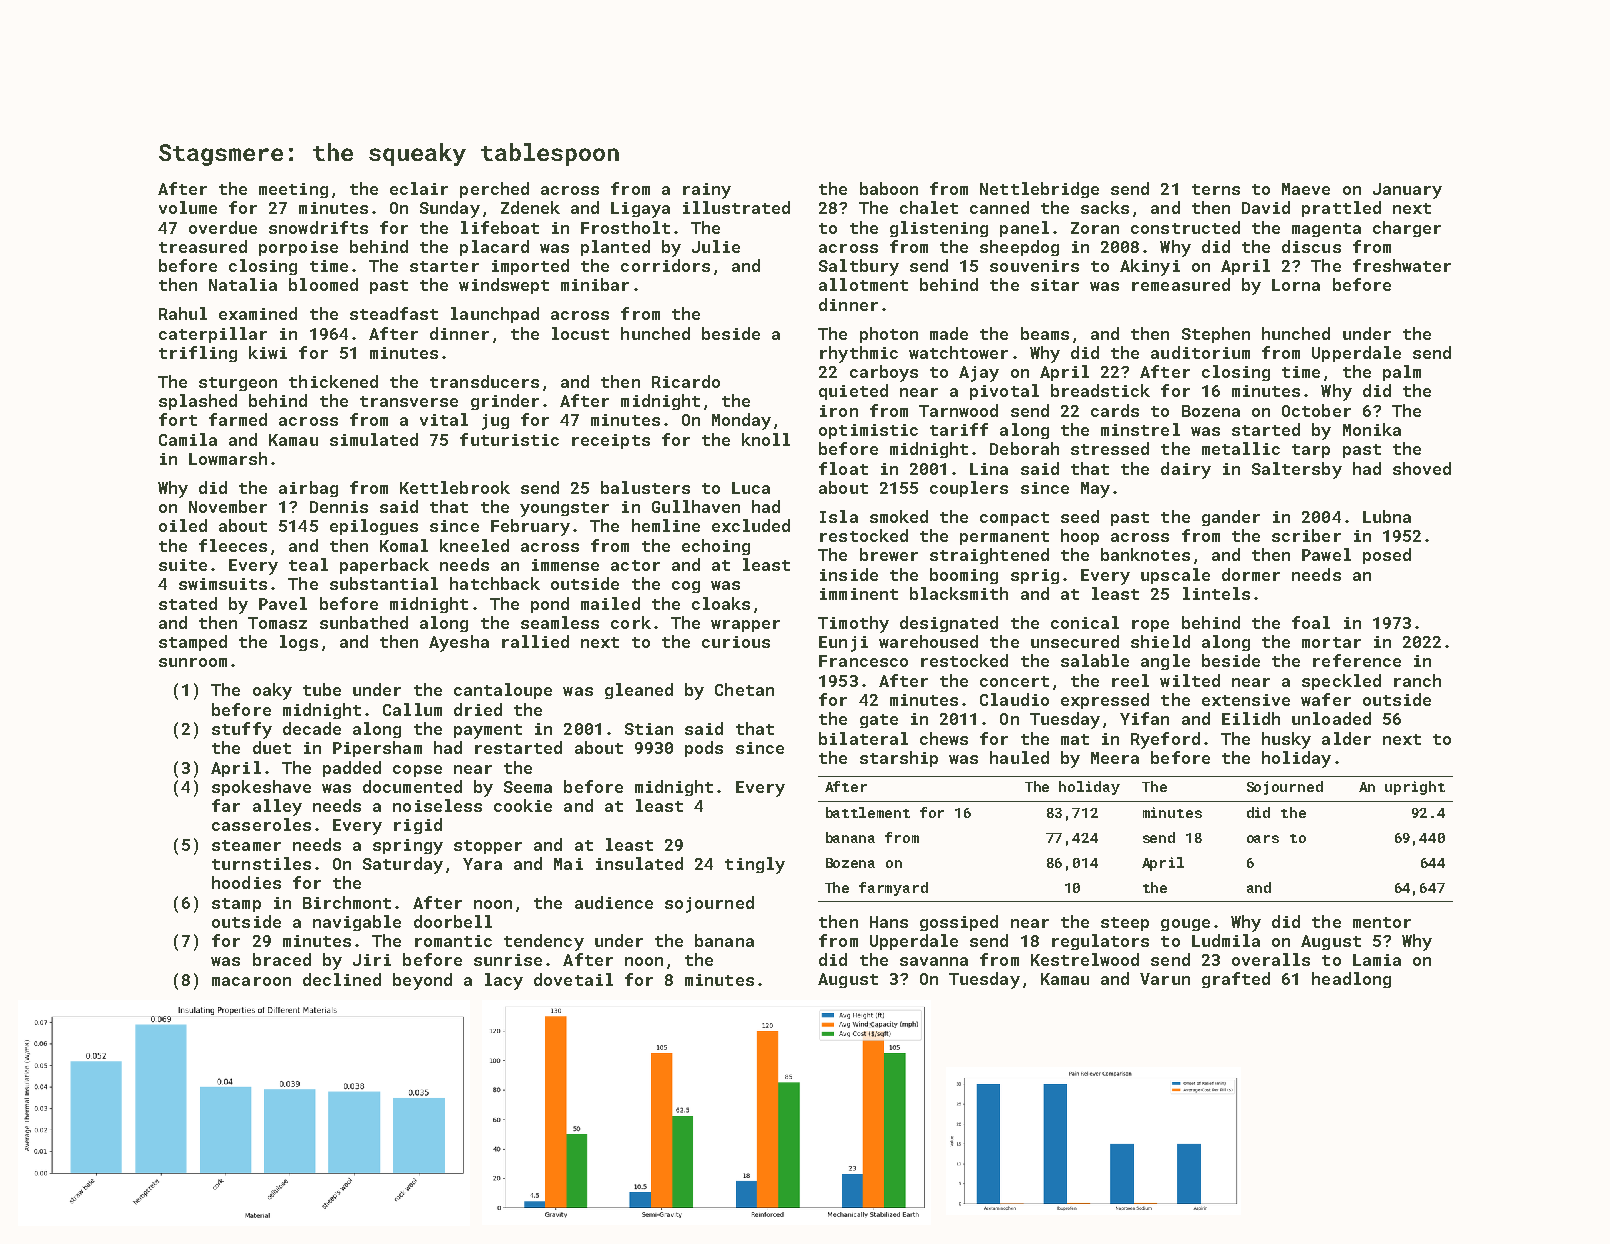 This document has height=1244, width=1610. What do you see at coordinates (372, 960) in the document?
I see `Jiri` at bounding box center [372, 960].
